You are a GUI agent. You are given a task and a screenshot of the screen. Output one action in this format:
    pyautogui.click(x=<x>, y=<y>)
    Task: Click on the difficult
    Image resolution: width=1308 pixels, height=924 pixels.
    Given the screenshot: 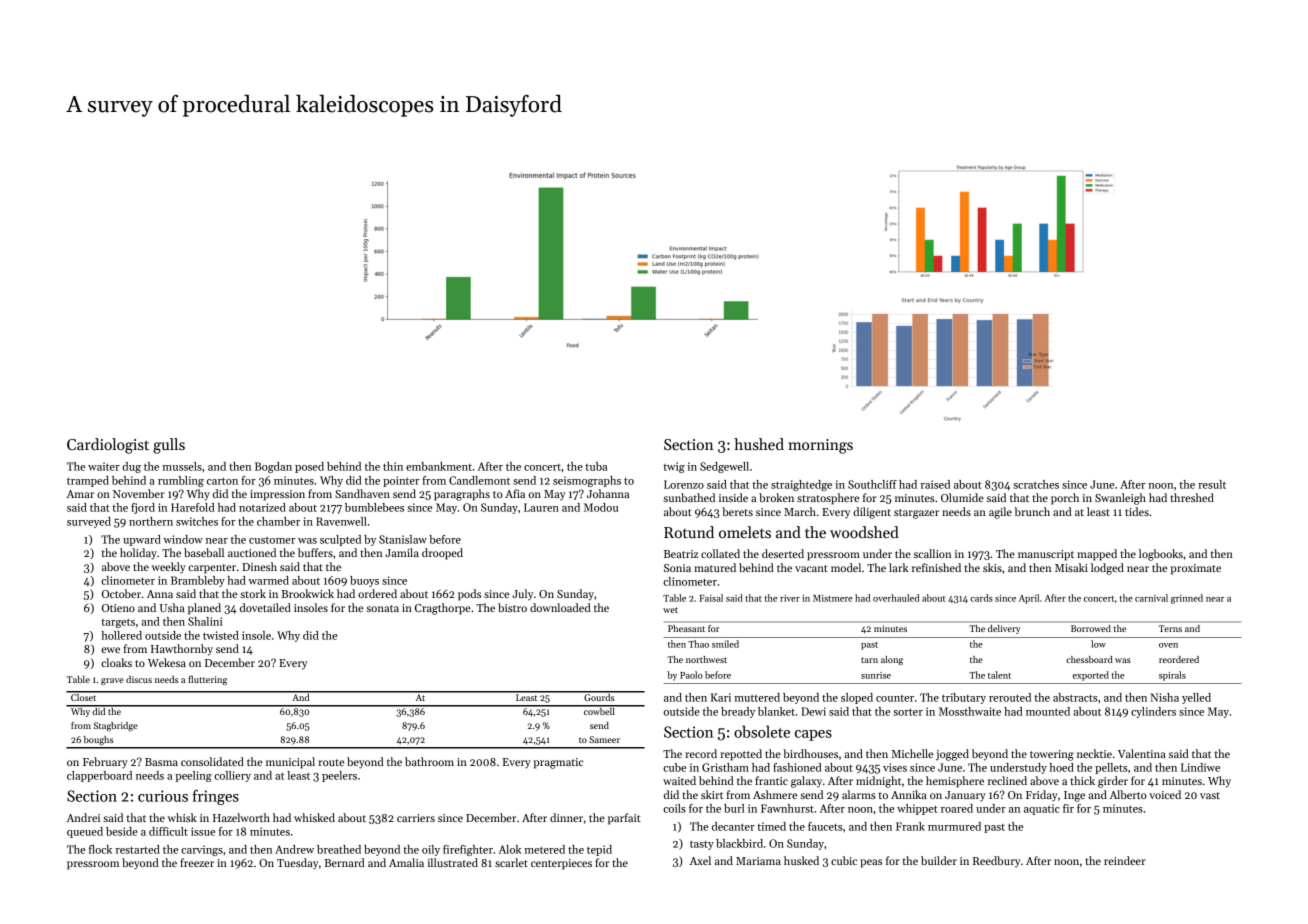 What is the action you would take?
    pyautogui.click(x=168, y=831)
